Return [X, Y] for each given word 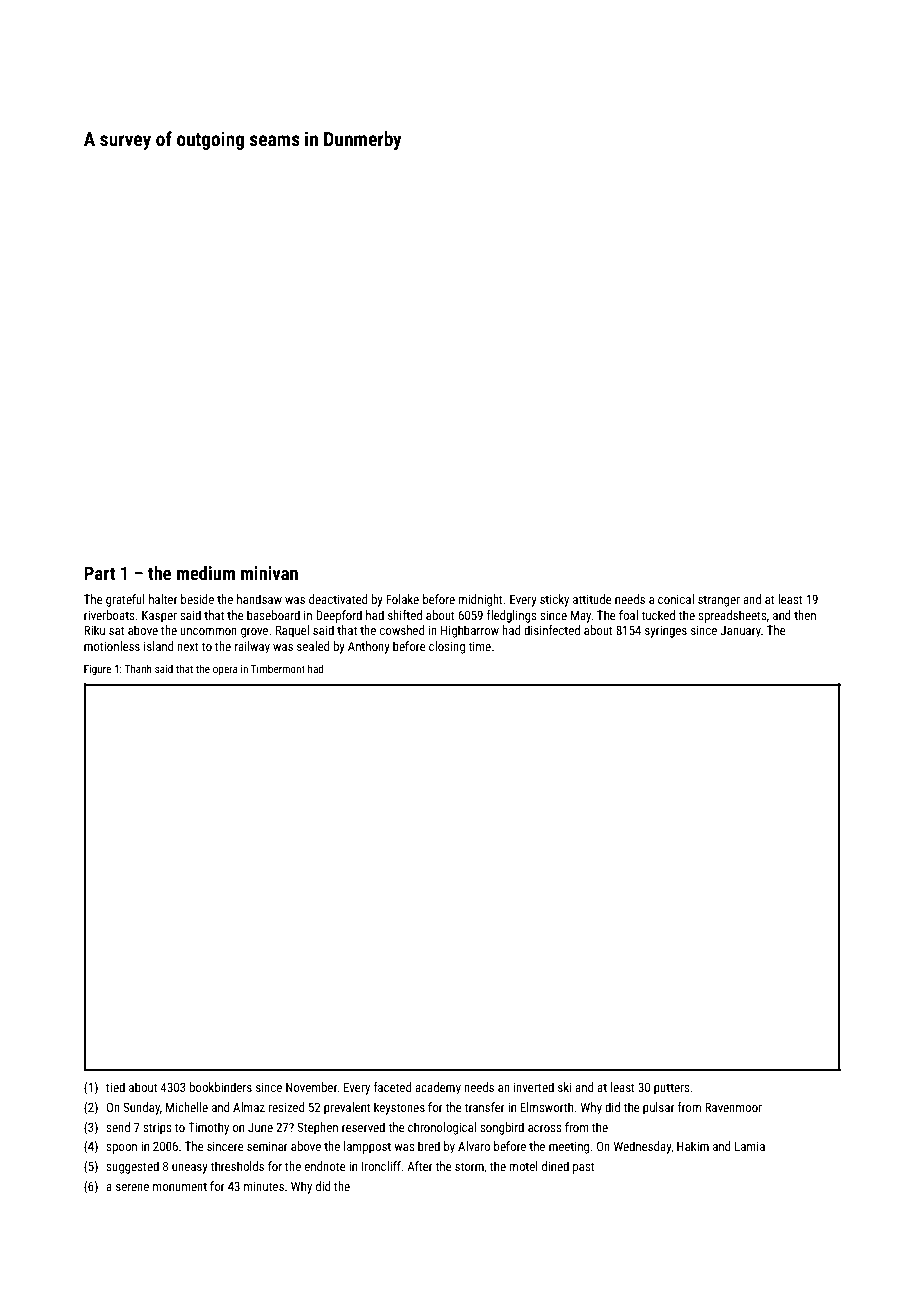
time [479, 646]
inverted [534, 1087]
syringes [666, 631]
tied [115, 1087]
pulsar [659, 1108]
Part [99, 573]
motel [523, 1166]
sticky [554, 600]
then [805, 615]
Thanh [138, 668]
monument [180, 1186]
